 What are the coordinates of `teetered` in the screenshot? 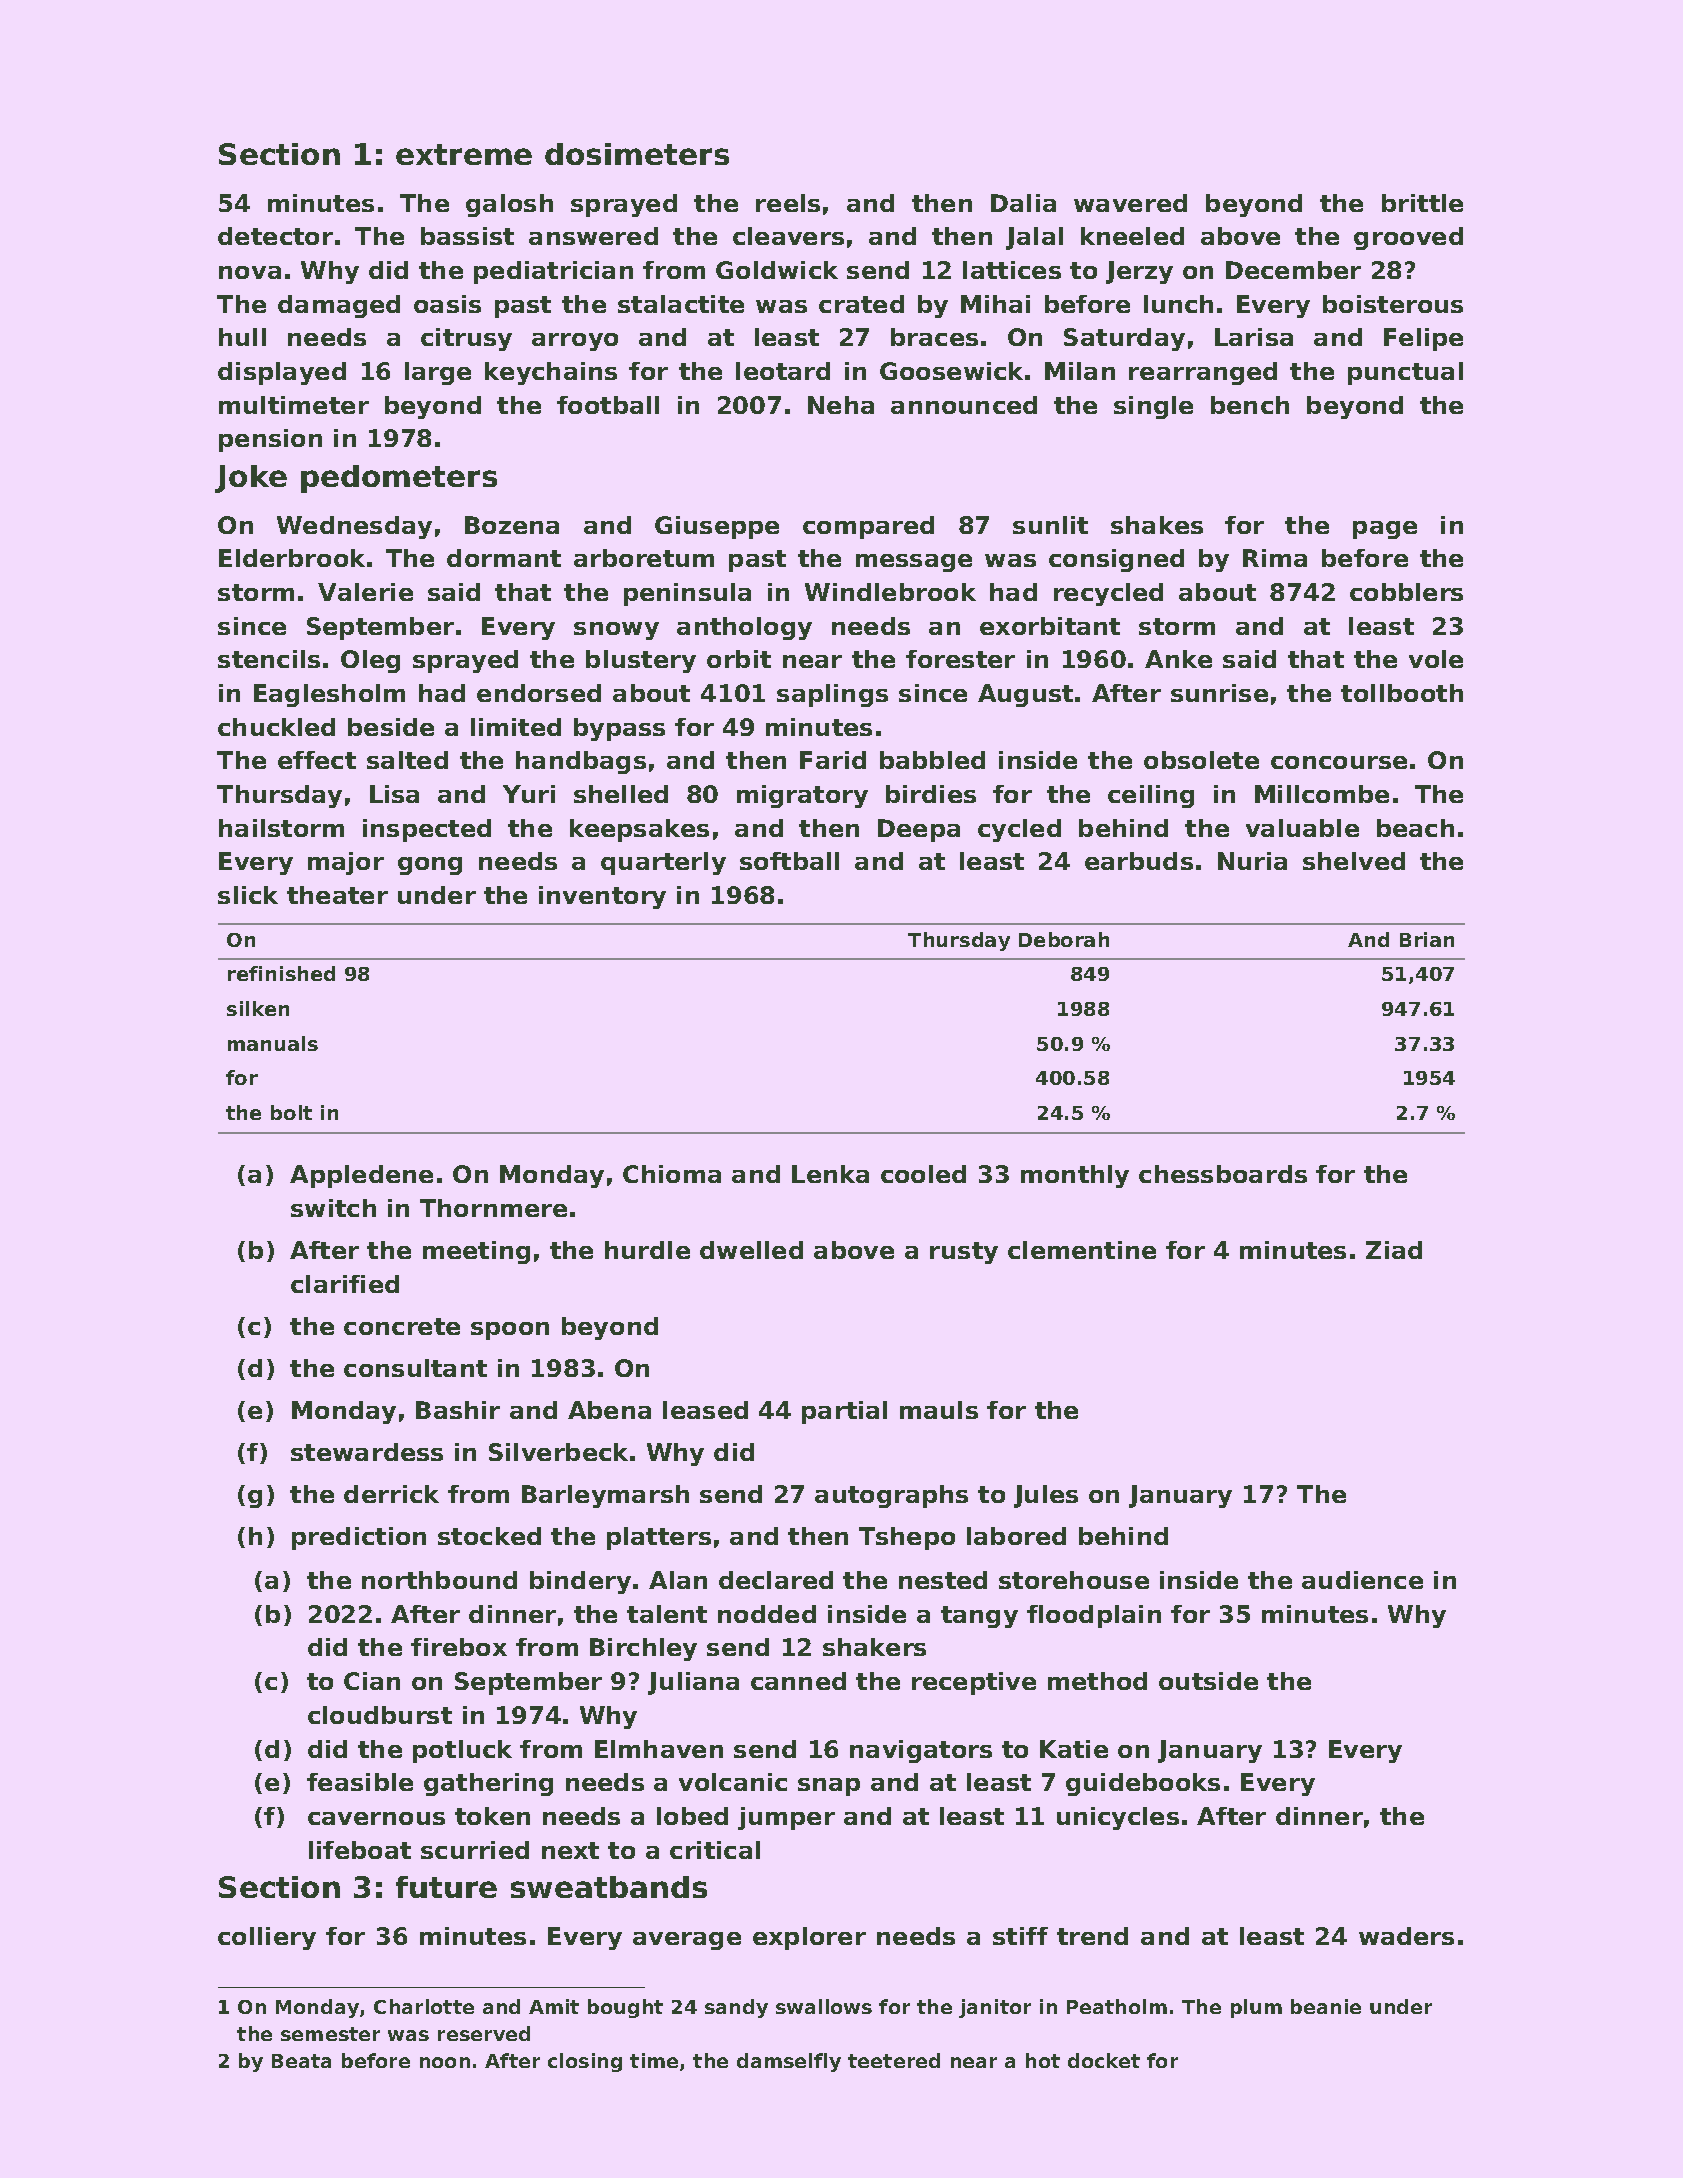 It's located at (894, 2060).
